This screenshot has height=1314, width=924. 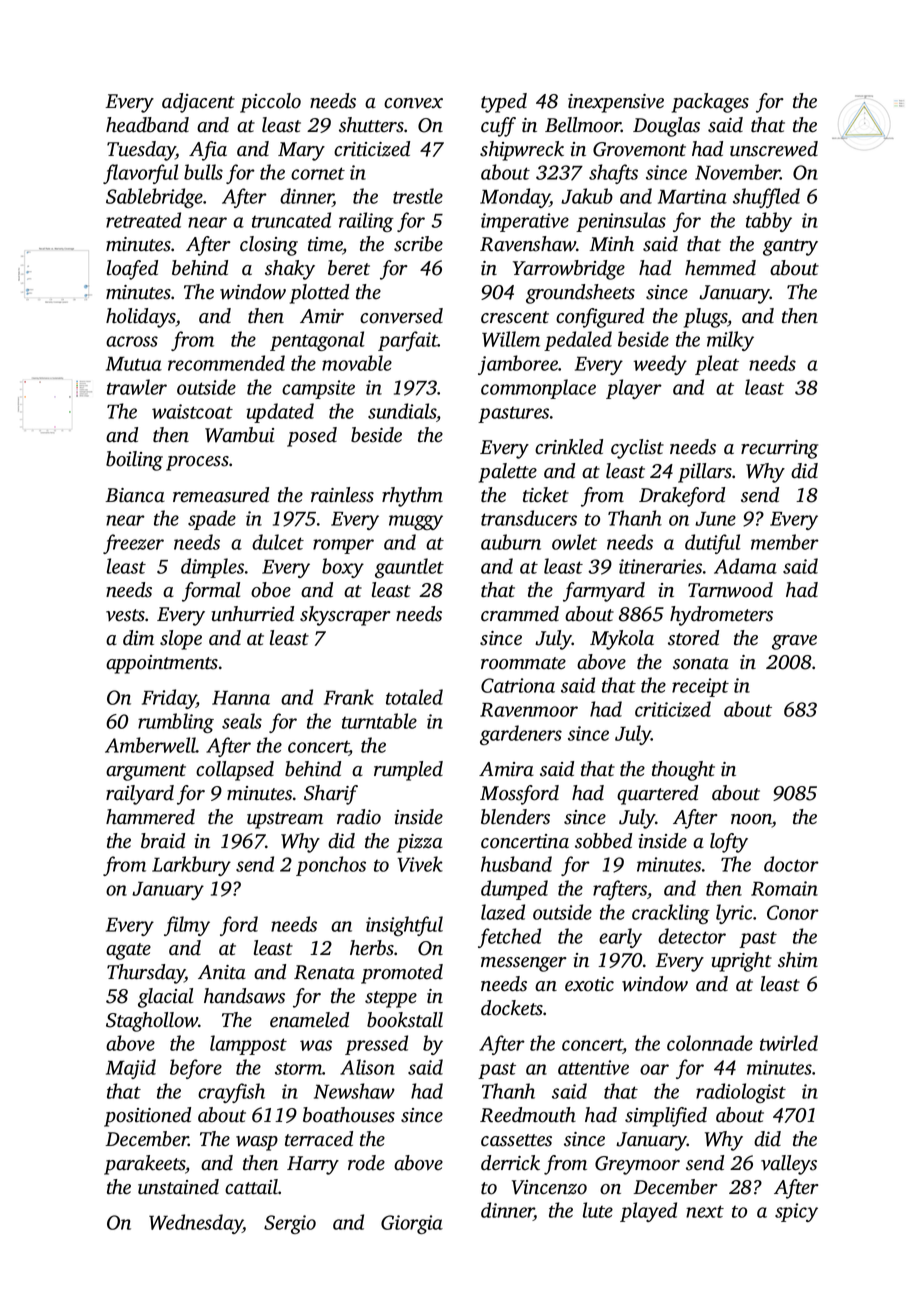 What do you see at coordinates (198, 103) in the screenshot?
I see `adjacent` at bounding box center [198, 103].
